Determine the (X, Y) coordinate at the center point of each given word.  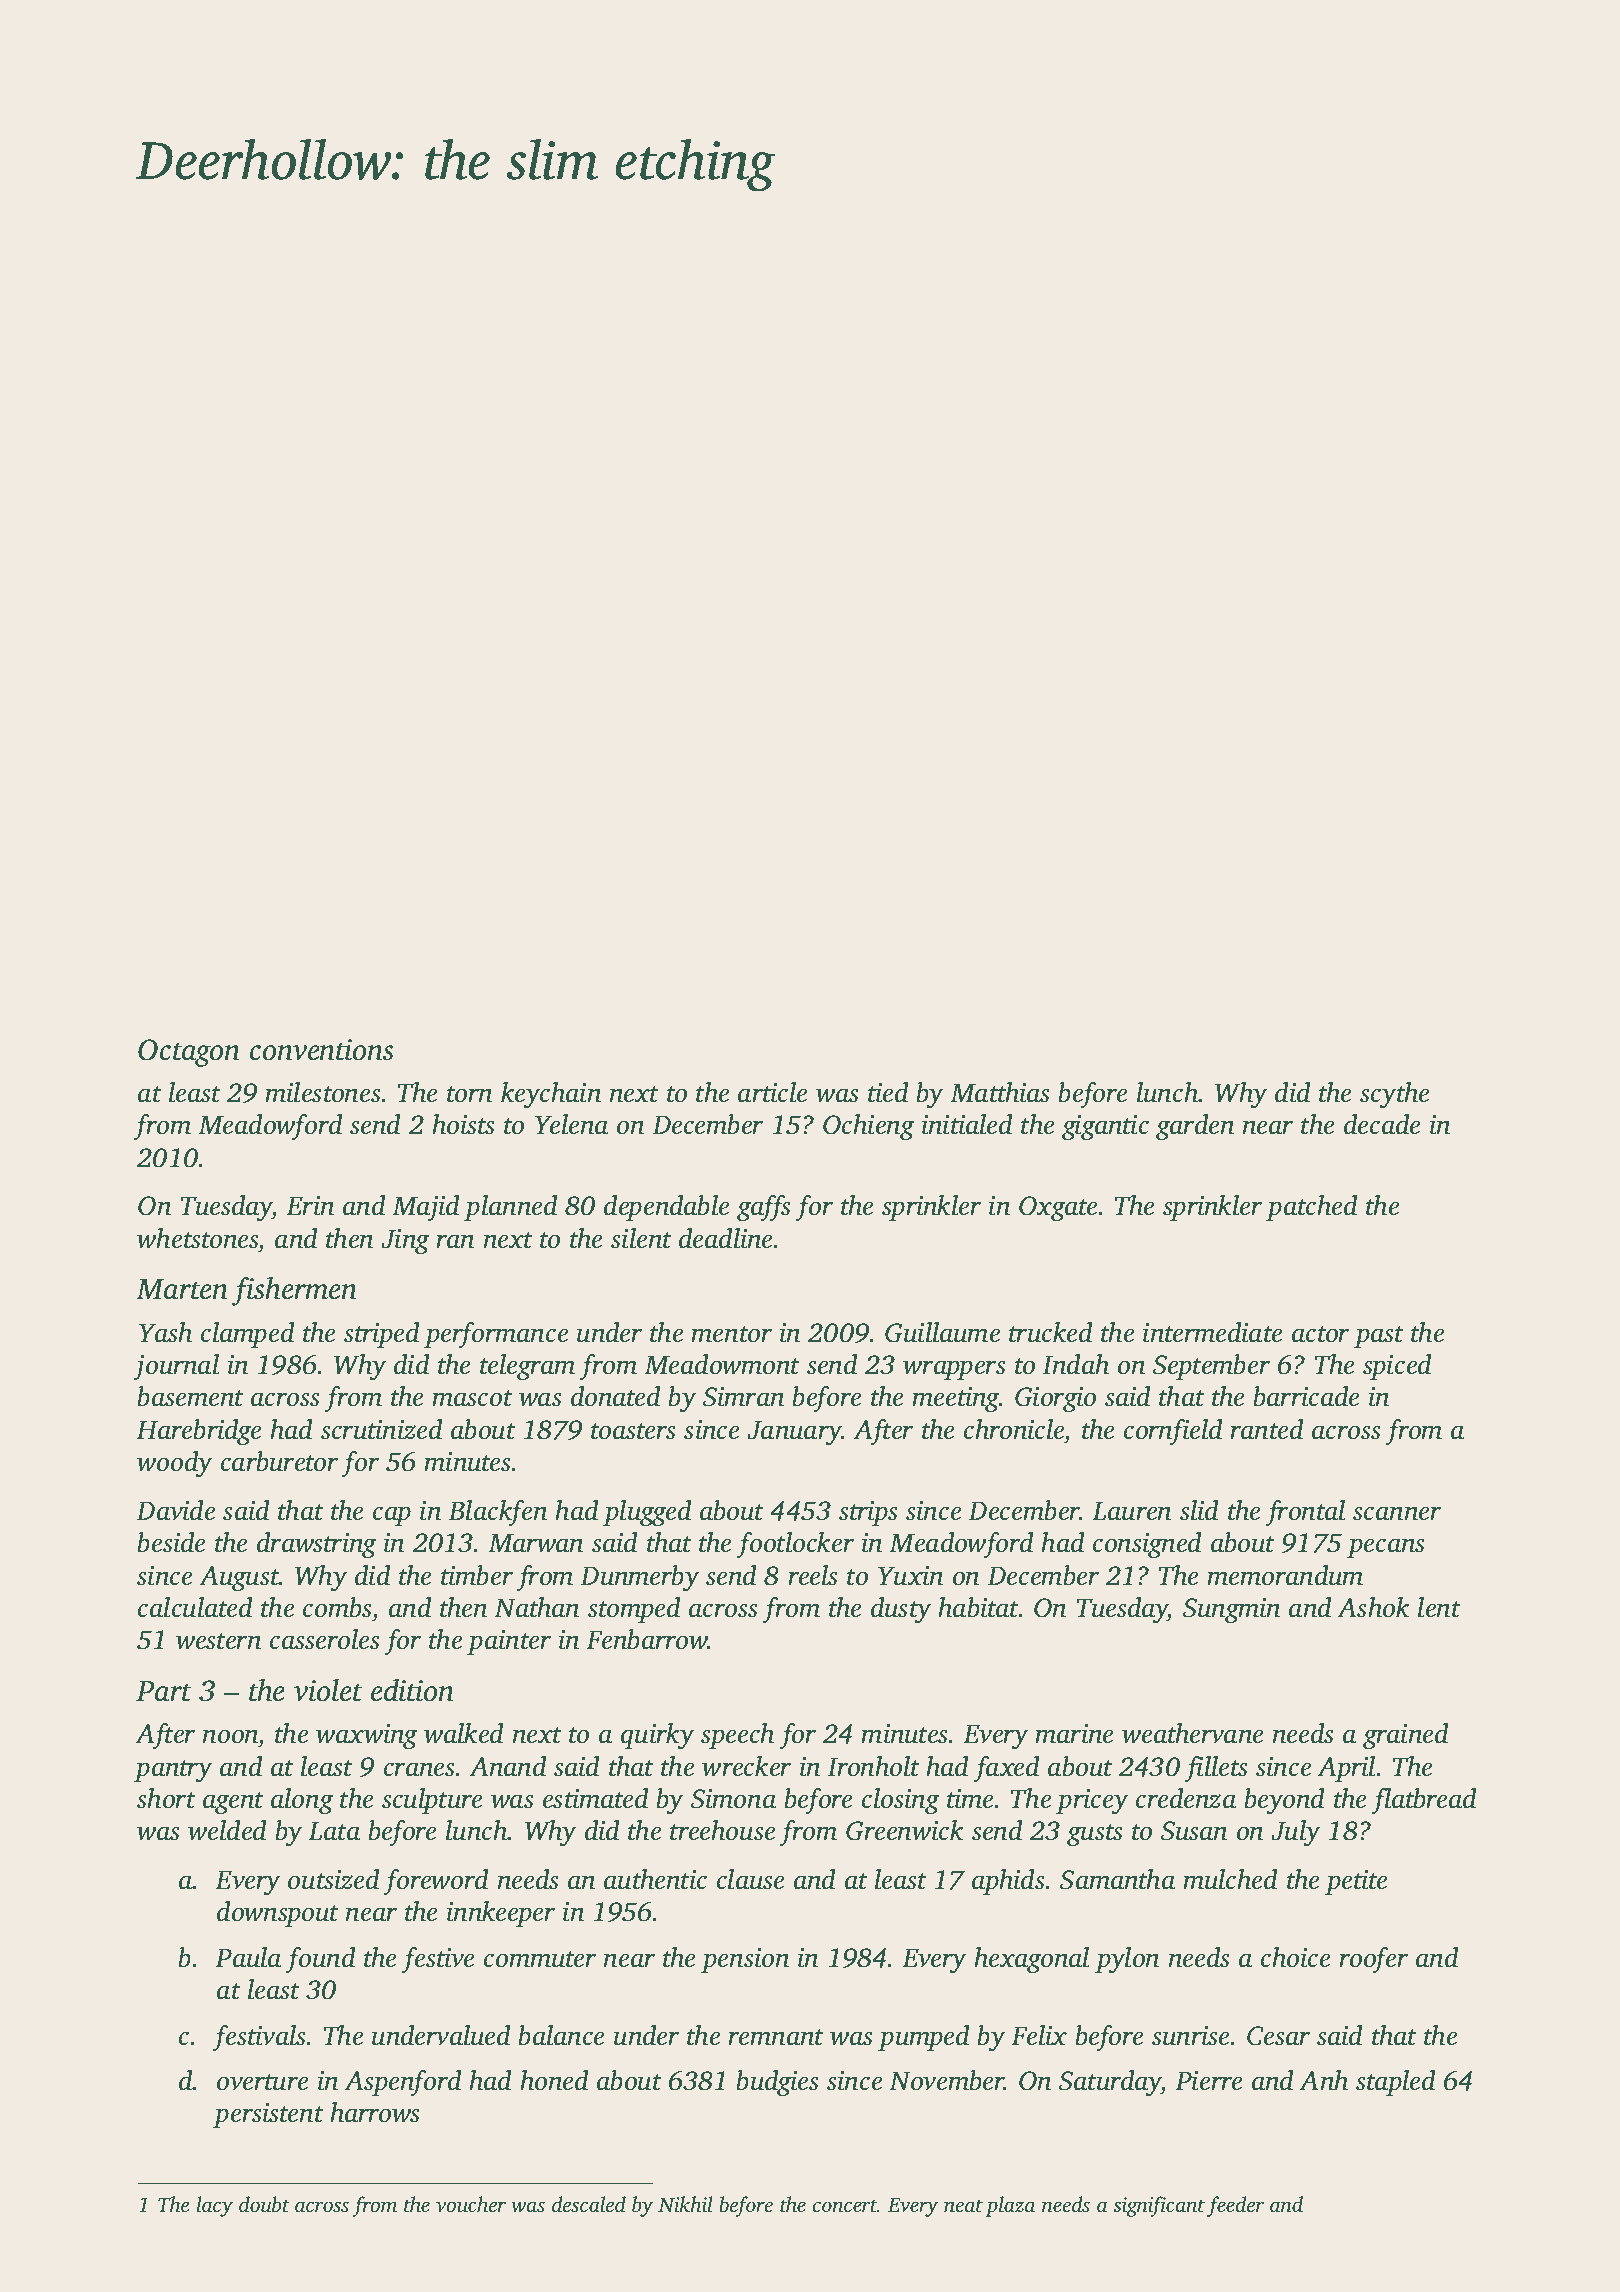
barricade (1306, 1396)
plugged (647, 1513)
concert (845, 2206)
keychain (551, 1095)
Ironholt (873, 1766)
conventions (322, 1050)
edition (412, 1690)
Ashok (1373, 1607)
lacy (215, 2206)
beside (171, 1542)
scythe (1395, 1095)
